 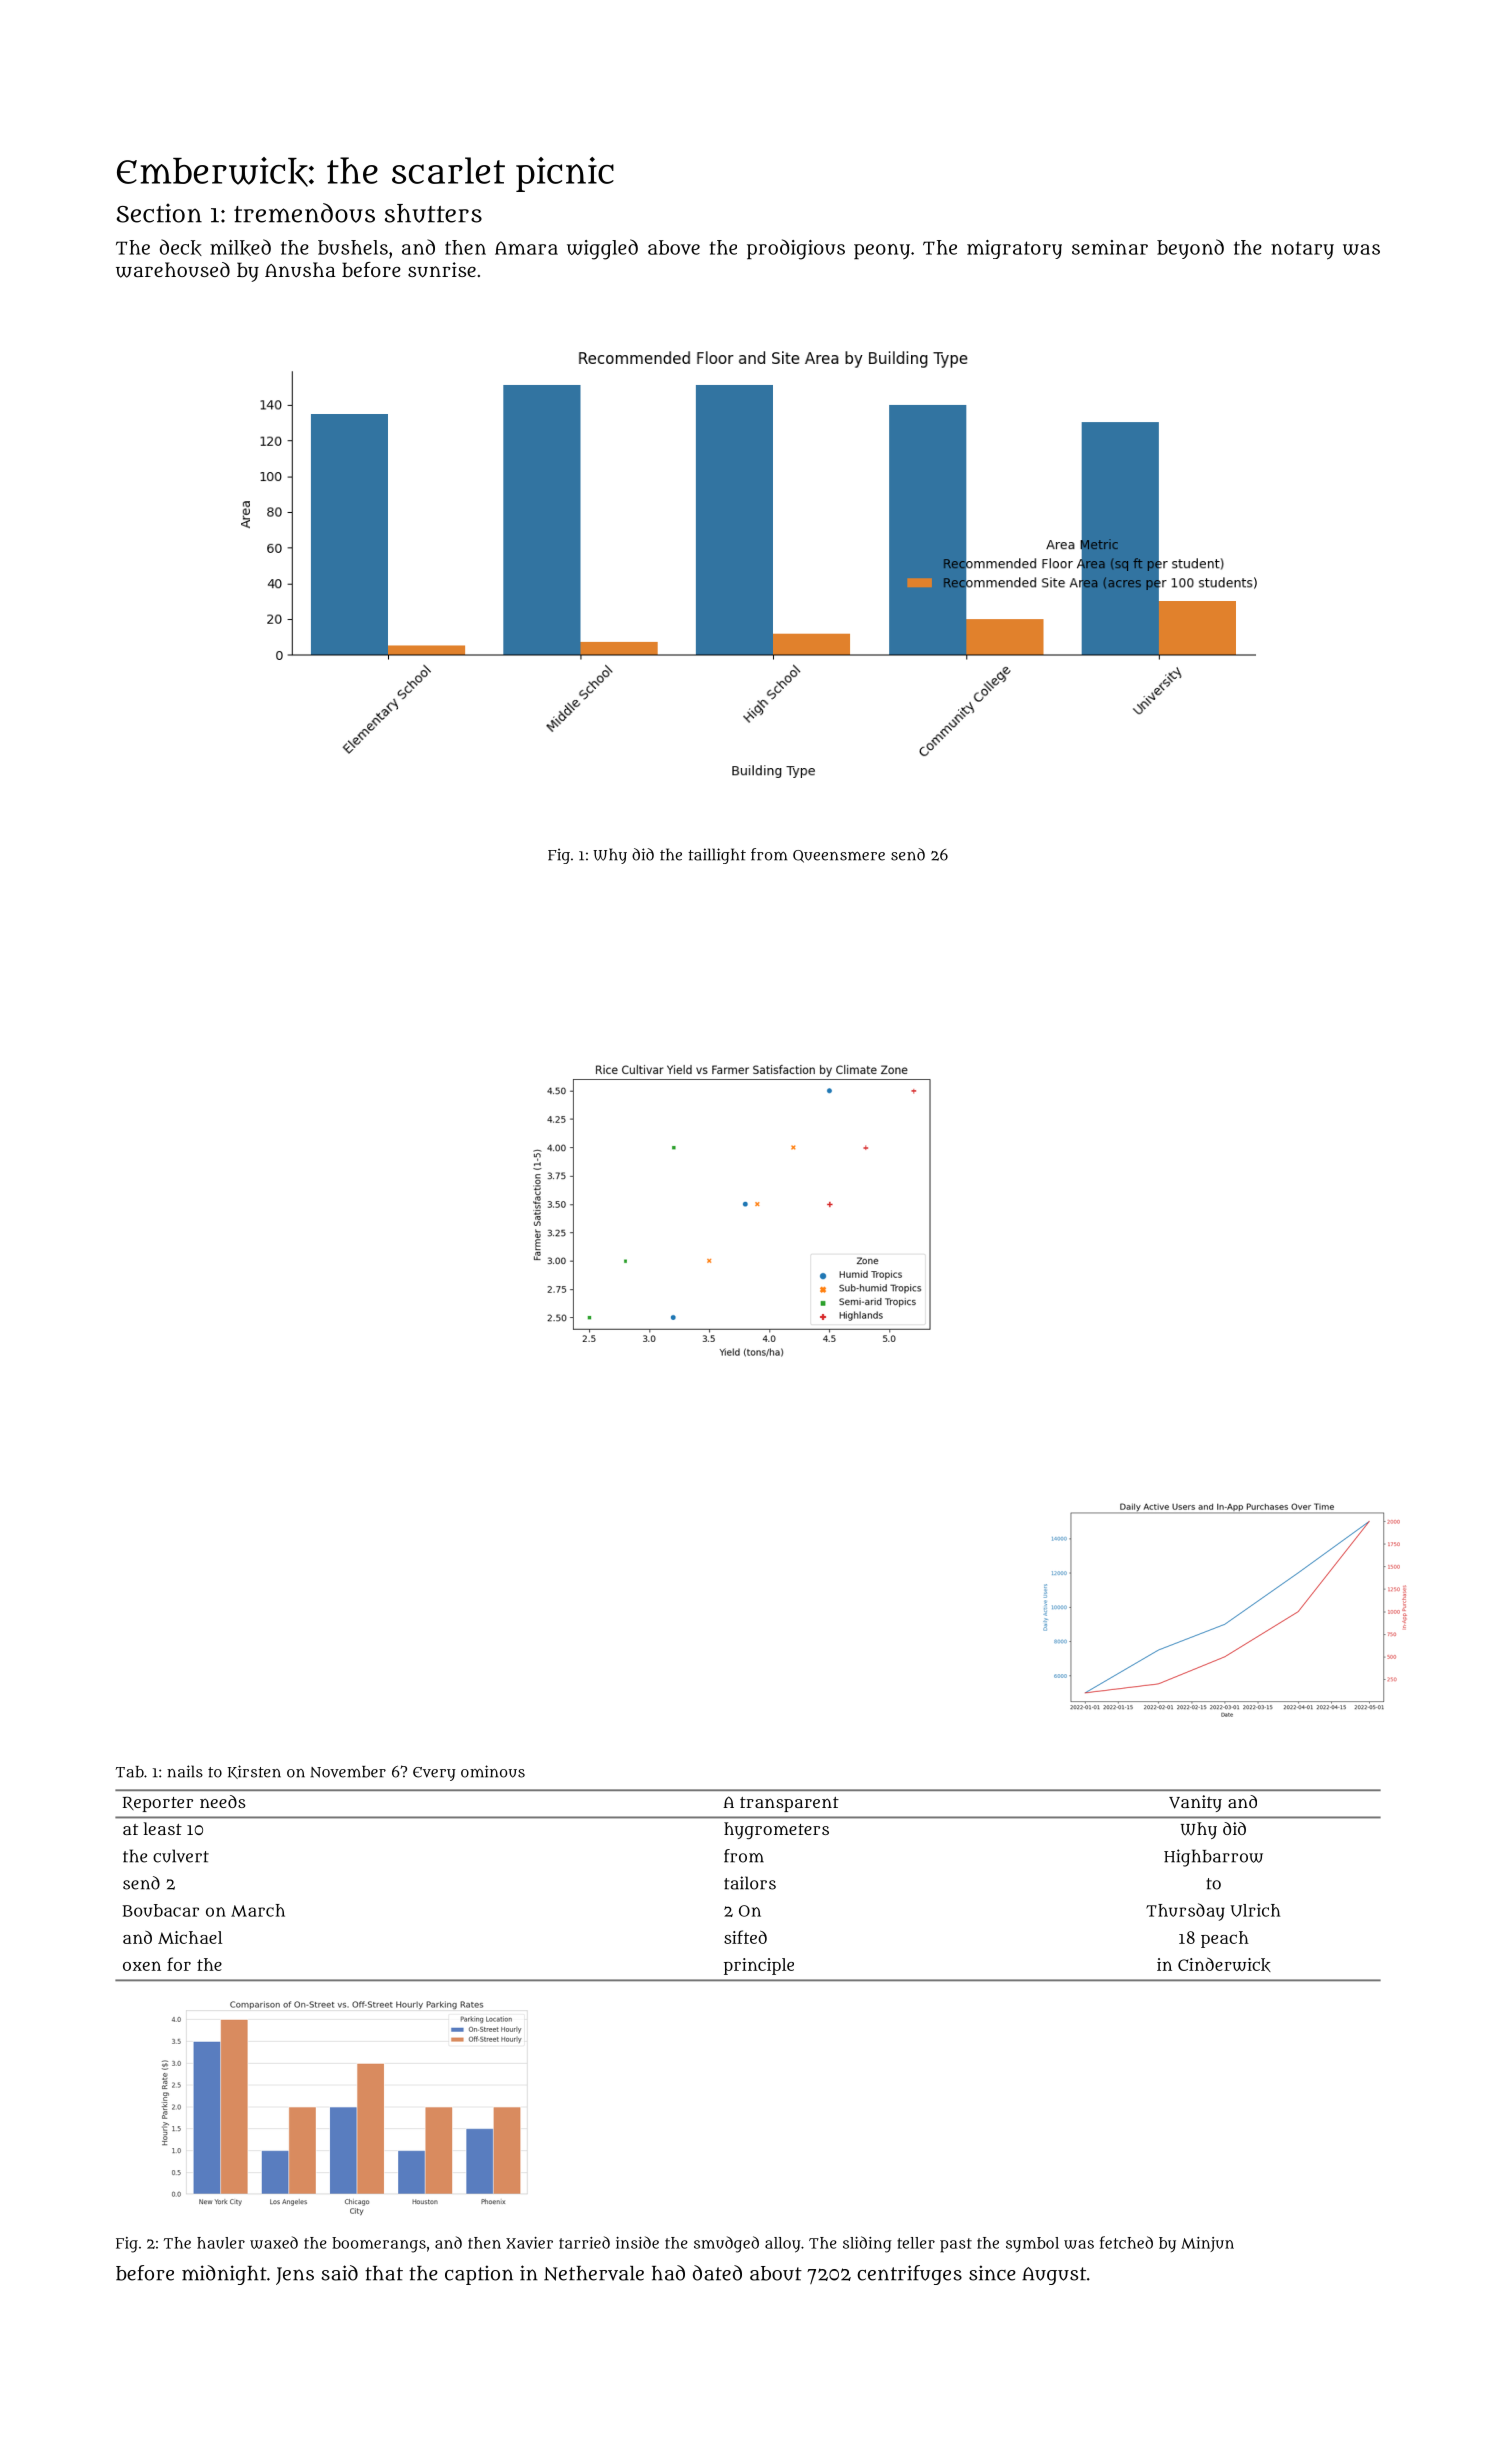 I want to click on Queensmere, so click(x=839, y=856).
